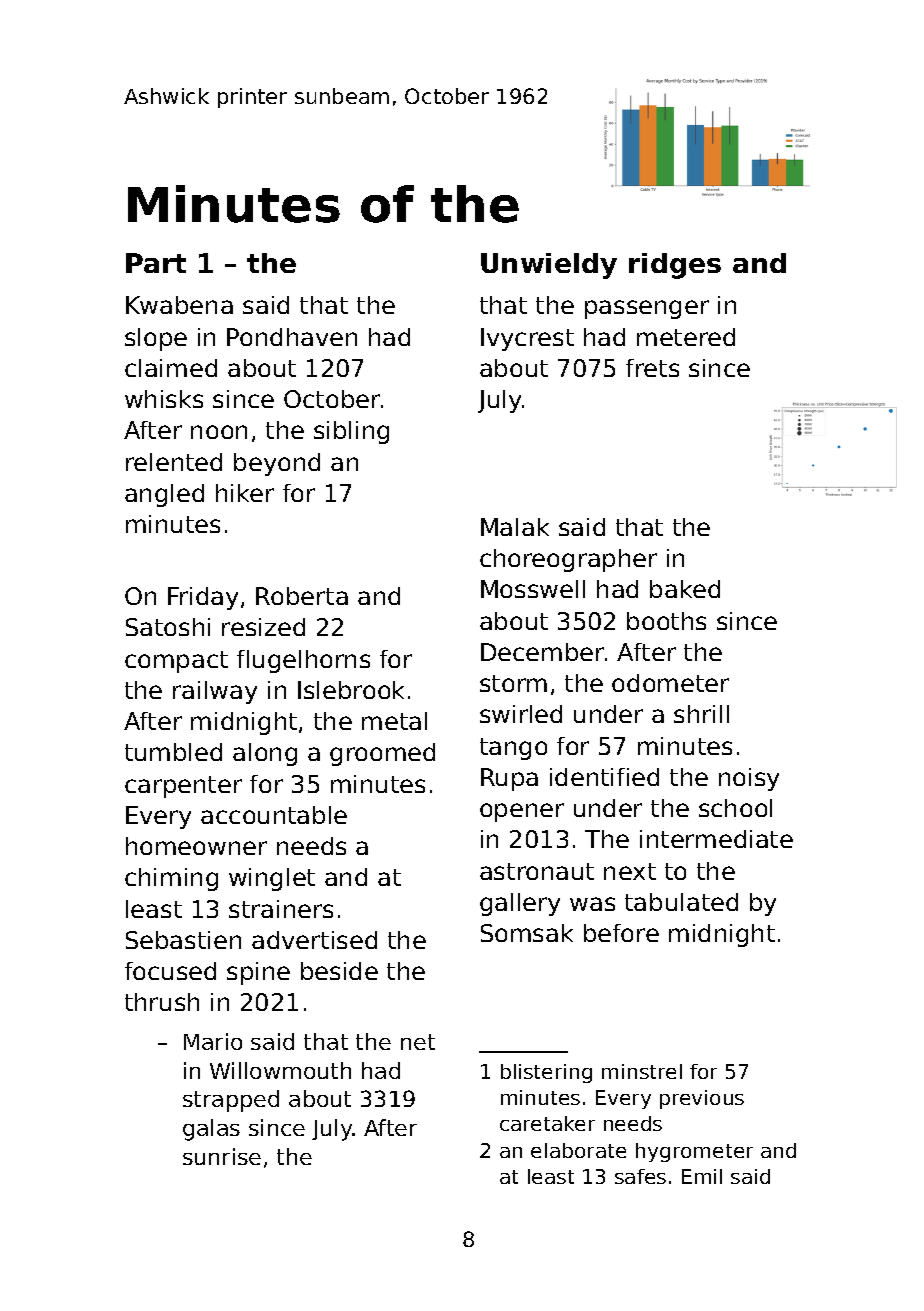  What do you see at coordinates (292, 337) in the screenshot?
I see `Pondhaven` at bounding box center [292, 337].
